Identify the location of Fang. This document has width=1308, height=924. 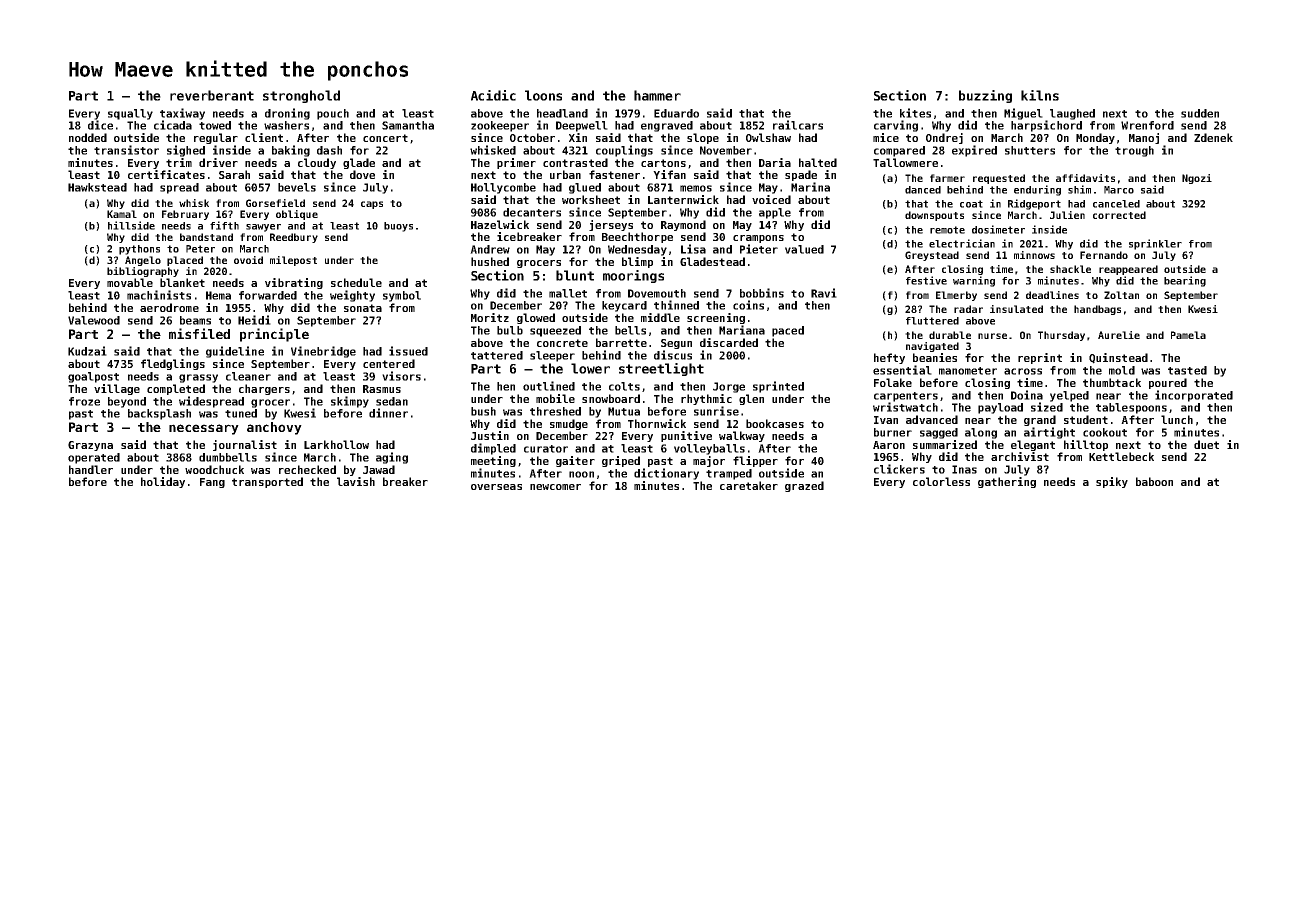
(212, 483).
